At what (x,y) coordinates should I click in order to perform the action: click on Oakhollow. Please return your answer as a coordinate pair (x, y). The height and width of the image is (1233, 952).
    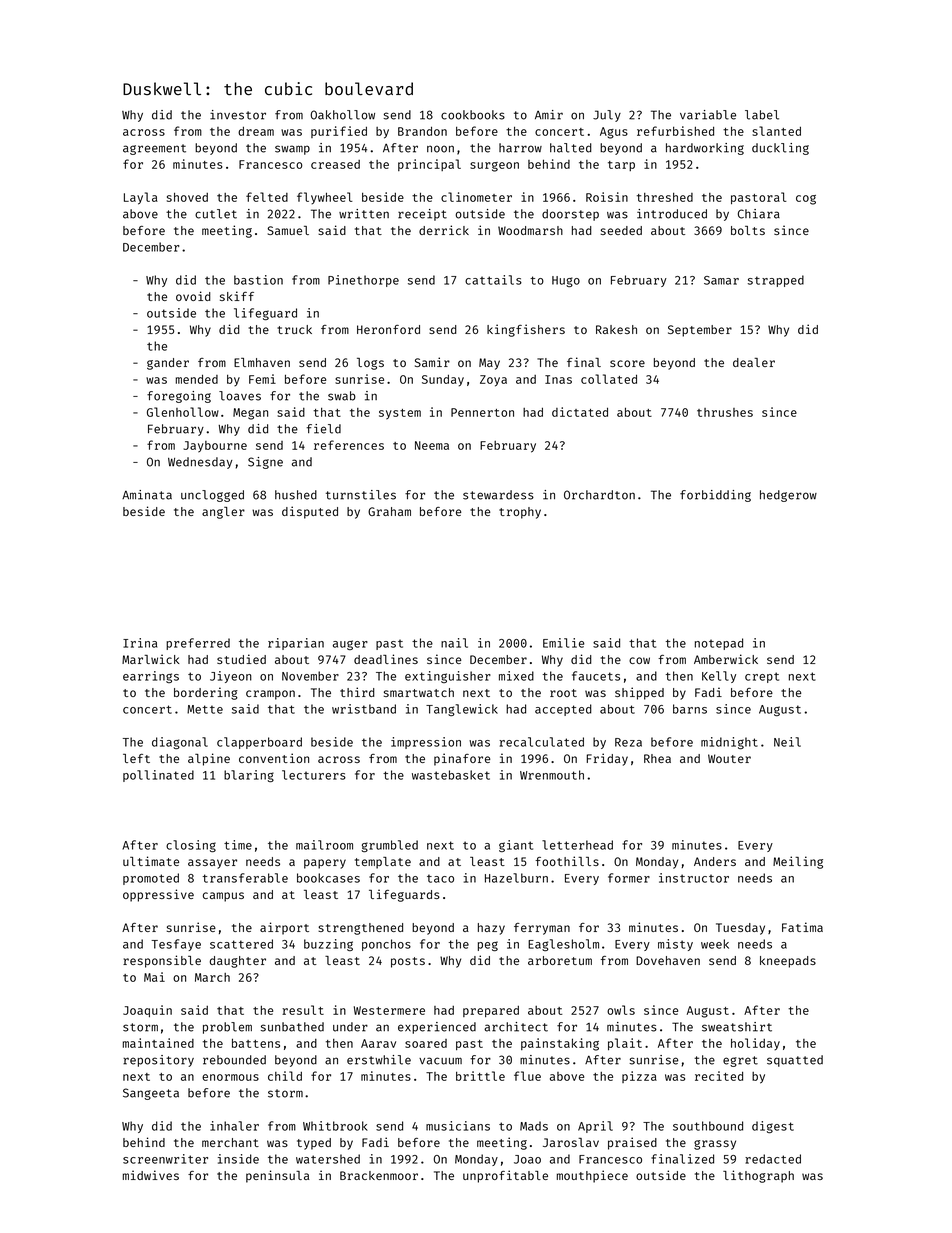
    Looking at the image, I should click on (343, 115).
